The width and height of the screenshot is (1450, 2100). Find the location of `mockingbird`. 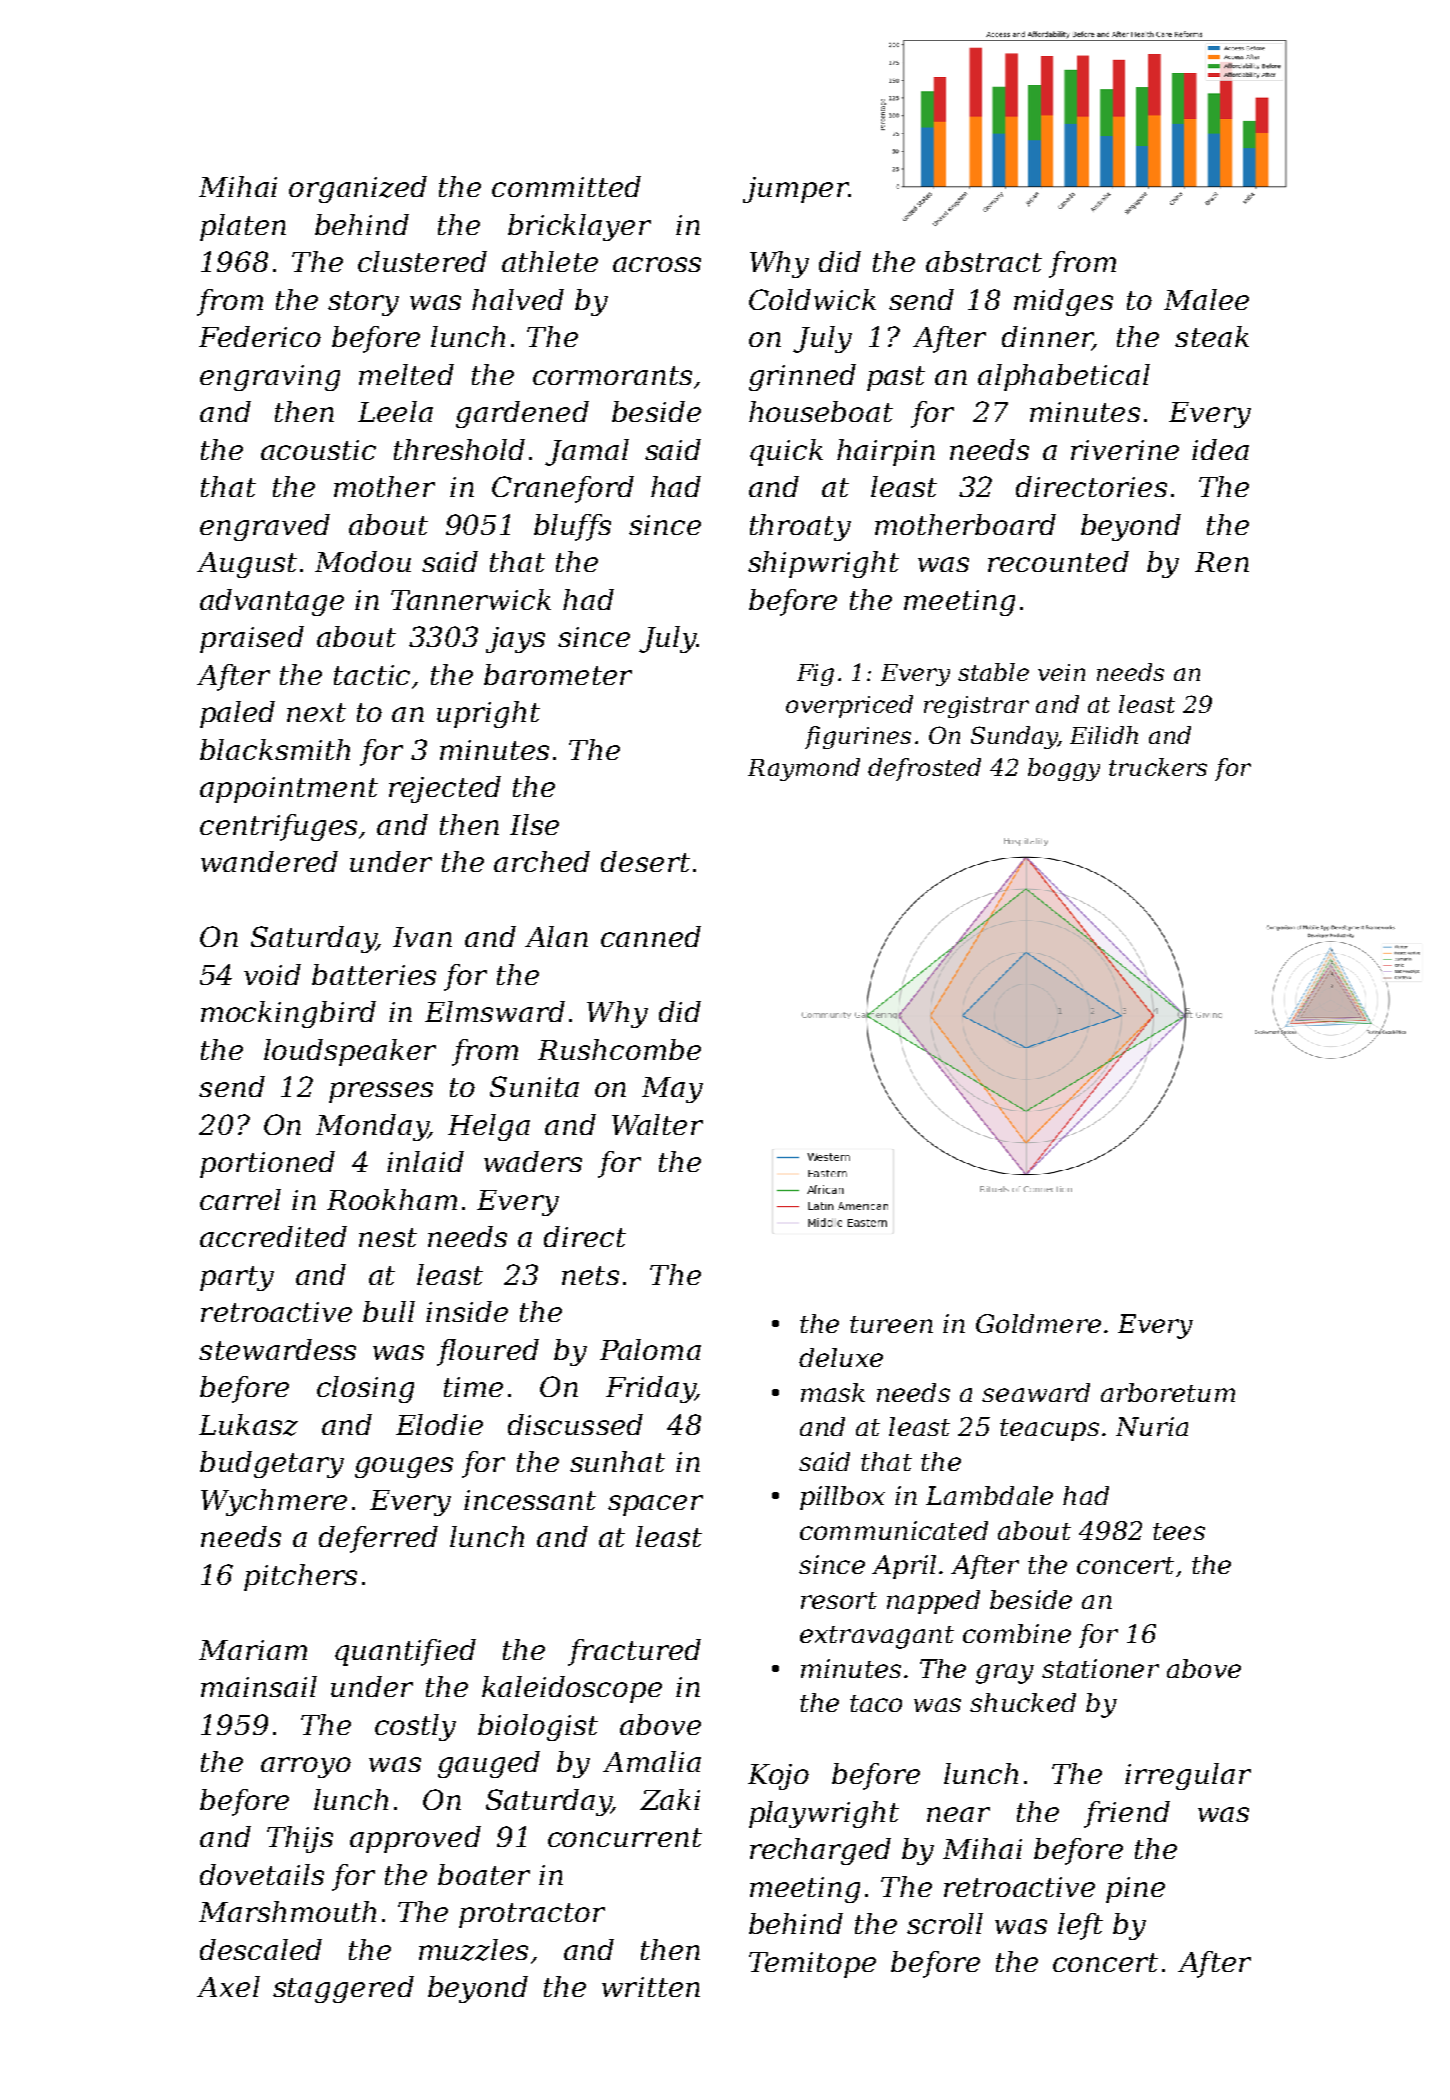

mockingbird is located at coordinates (288, 1014).
